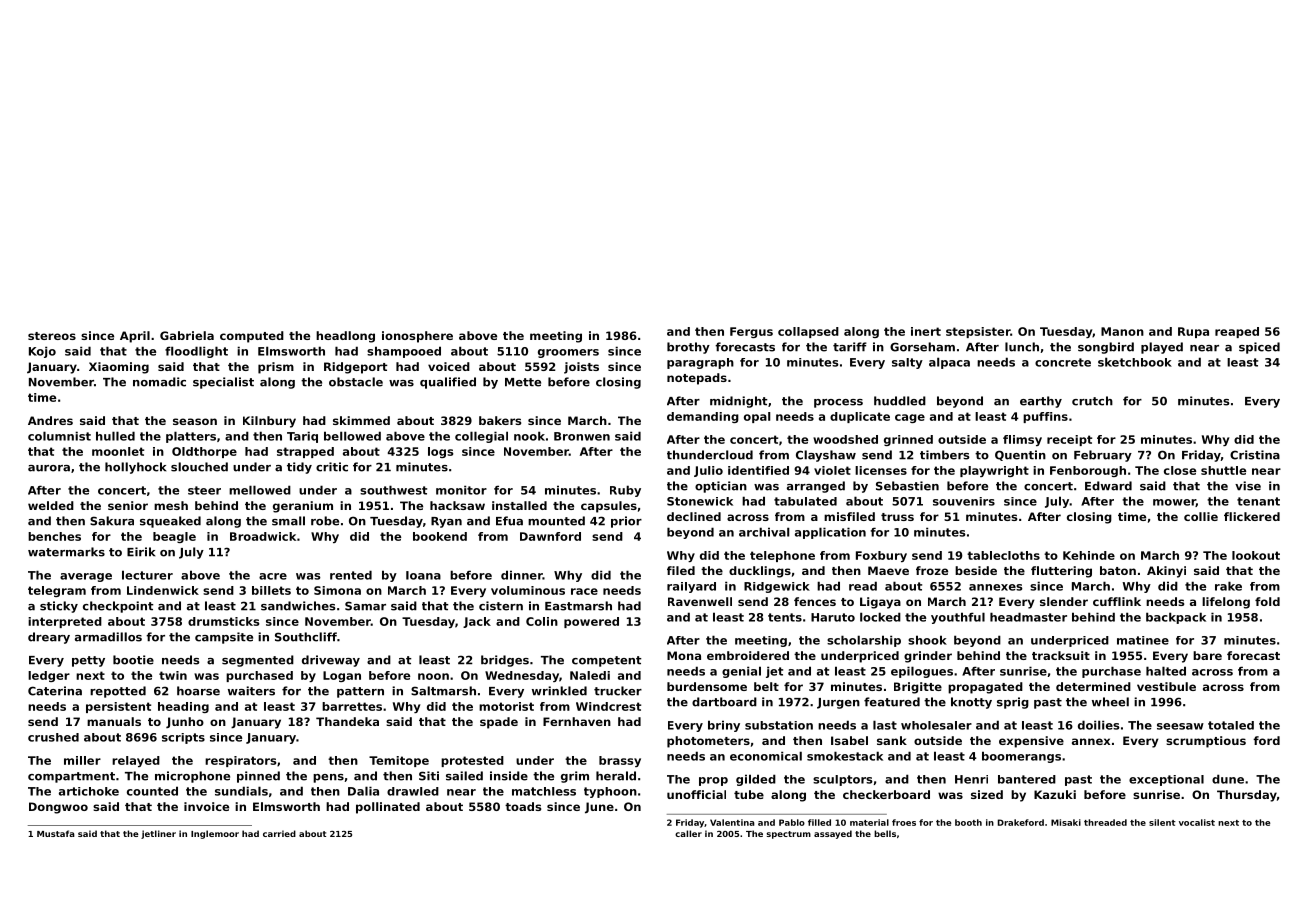  I want to click on headmaster, so click(1028, 617).
